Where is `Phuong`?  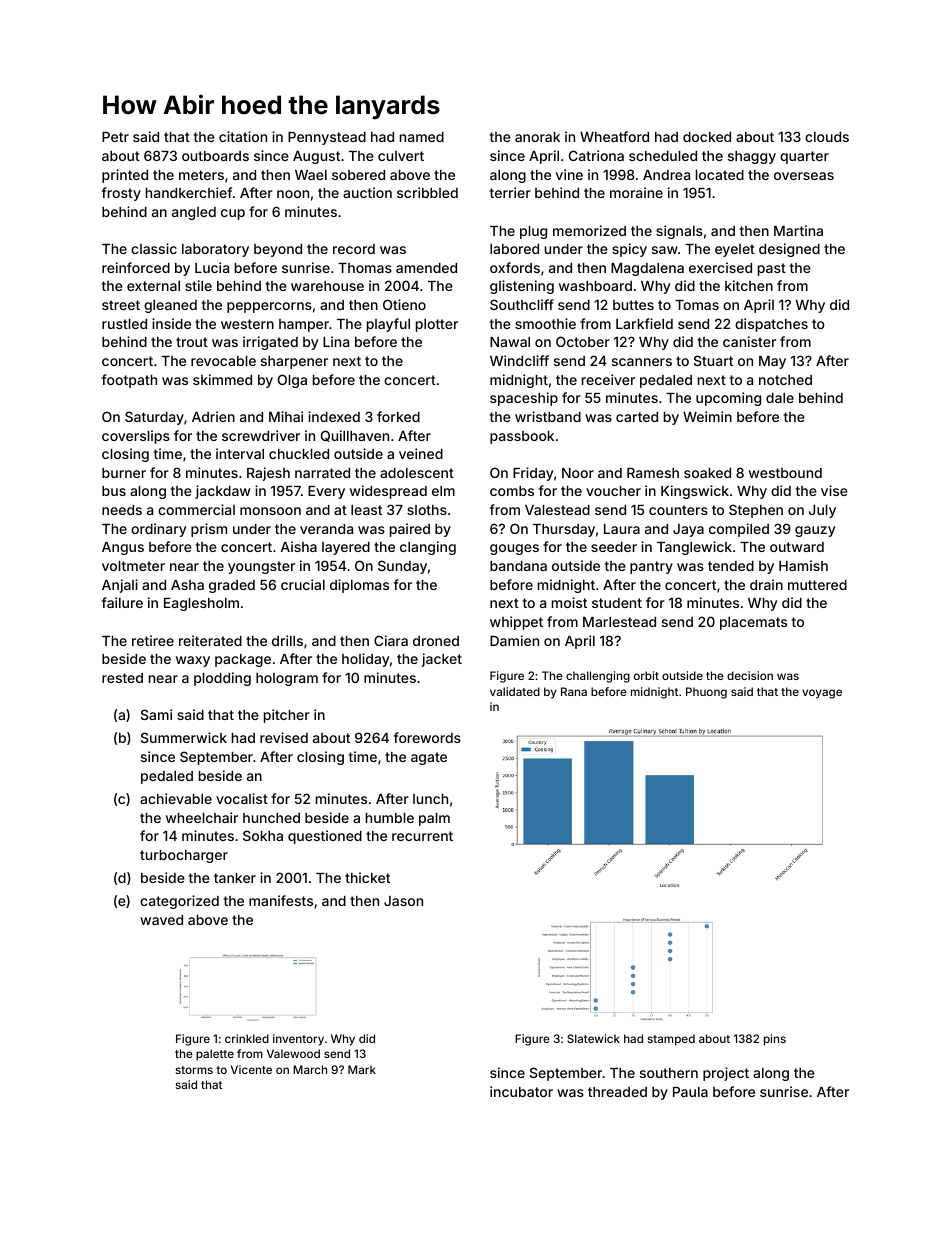
Phuong is located at coordinates (706, 693).
